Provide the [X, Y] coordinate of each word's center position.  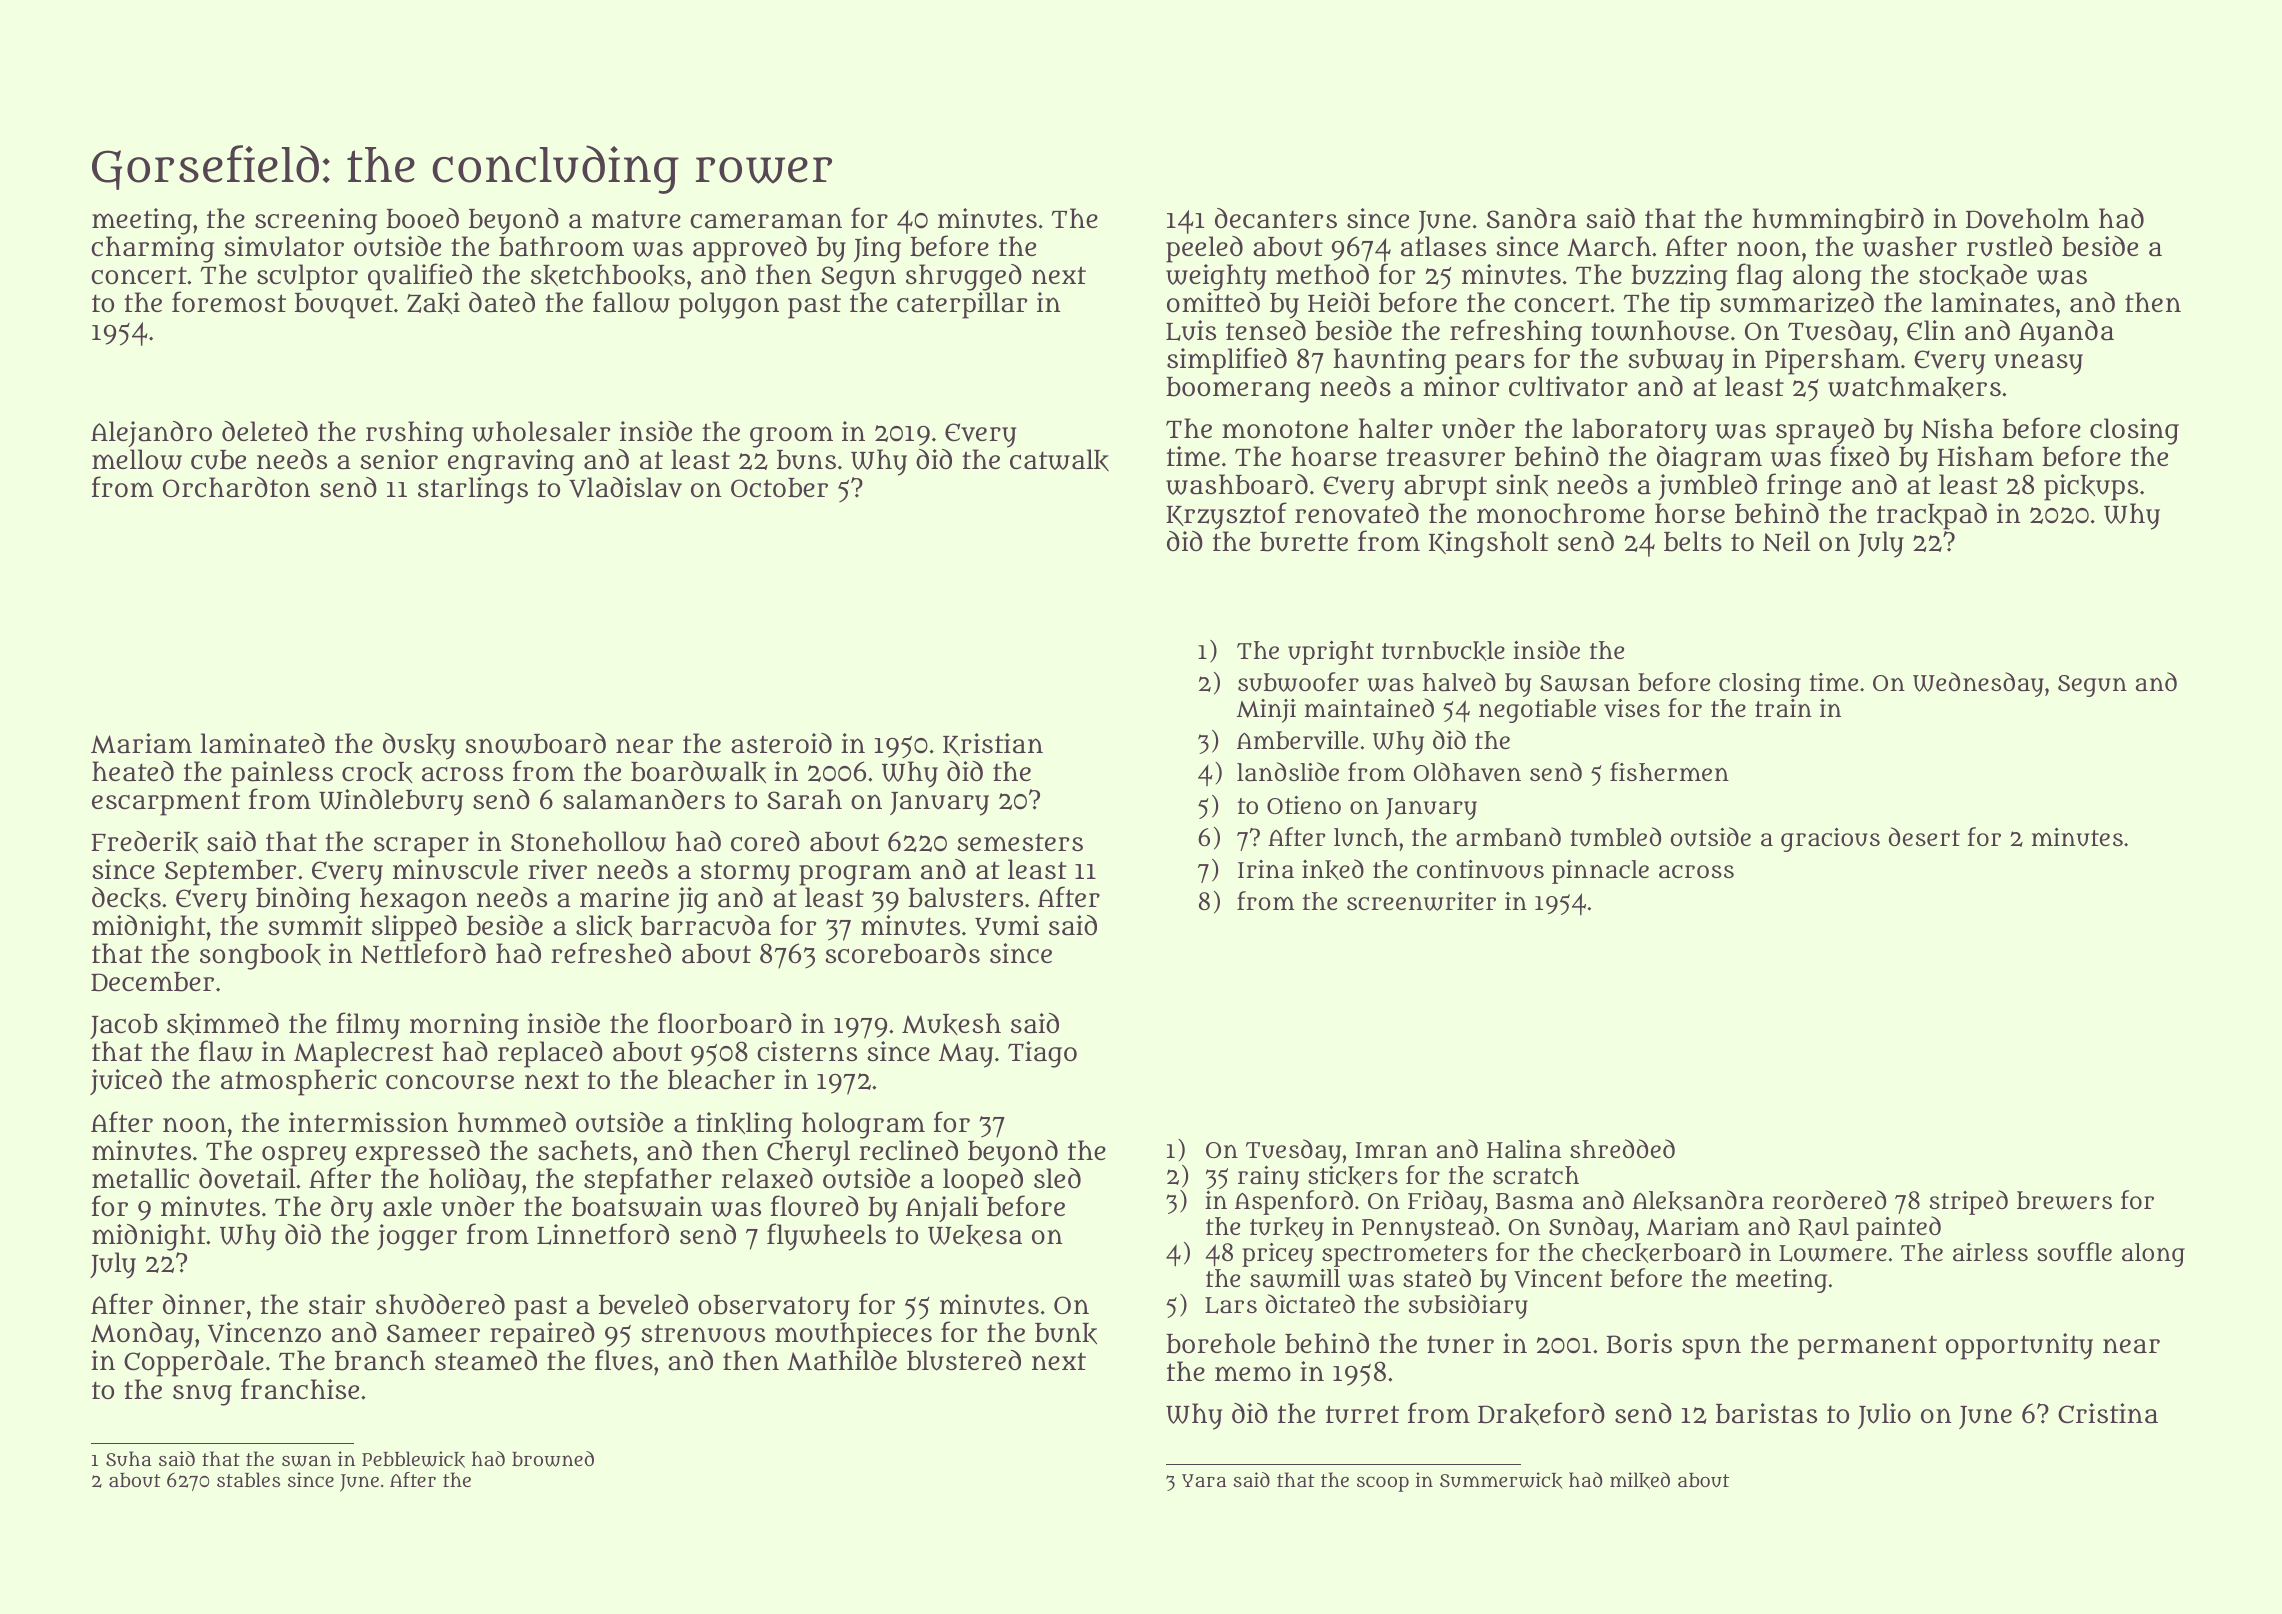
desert [1924, 836]
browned [553, 1459]
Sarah [804, 799]
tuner [1460, 1344]
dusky [419, 746]
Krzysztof [1226, 516]
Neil [1786, 541]
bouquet [344, 306]
